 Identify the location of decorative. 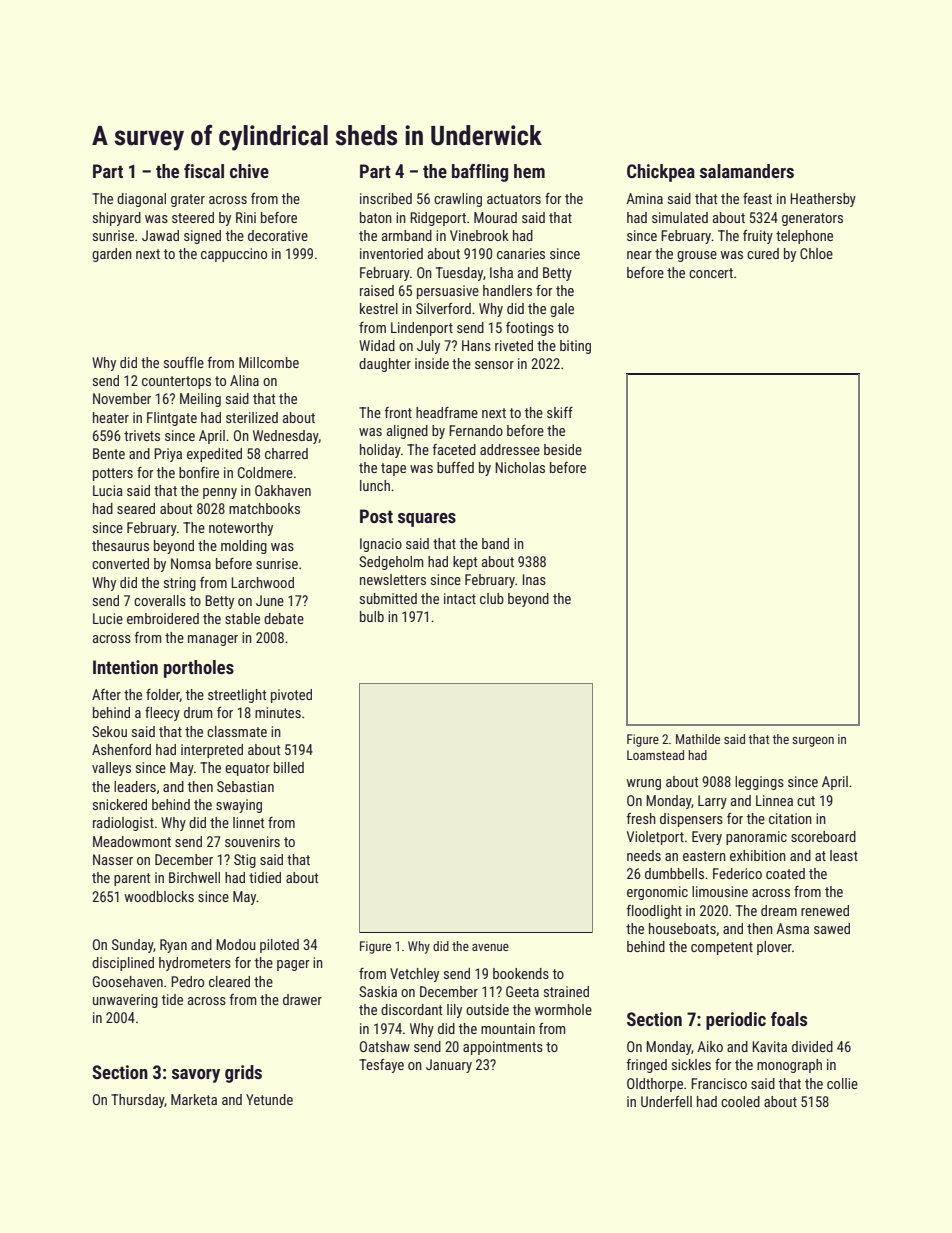
(278, 235).
